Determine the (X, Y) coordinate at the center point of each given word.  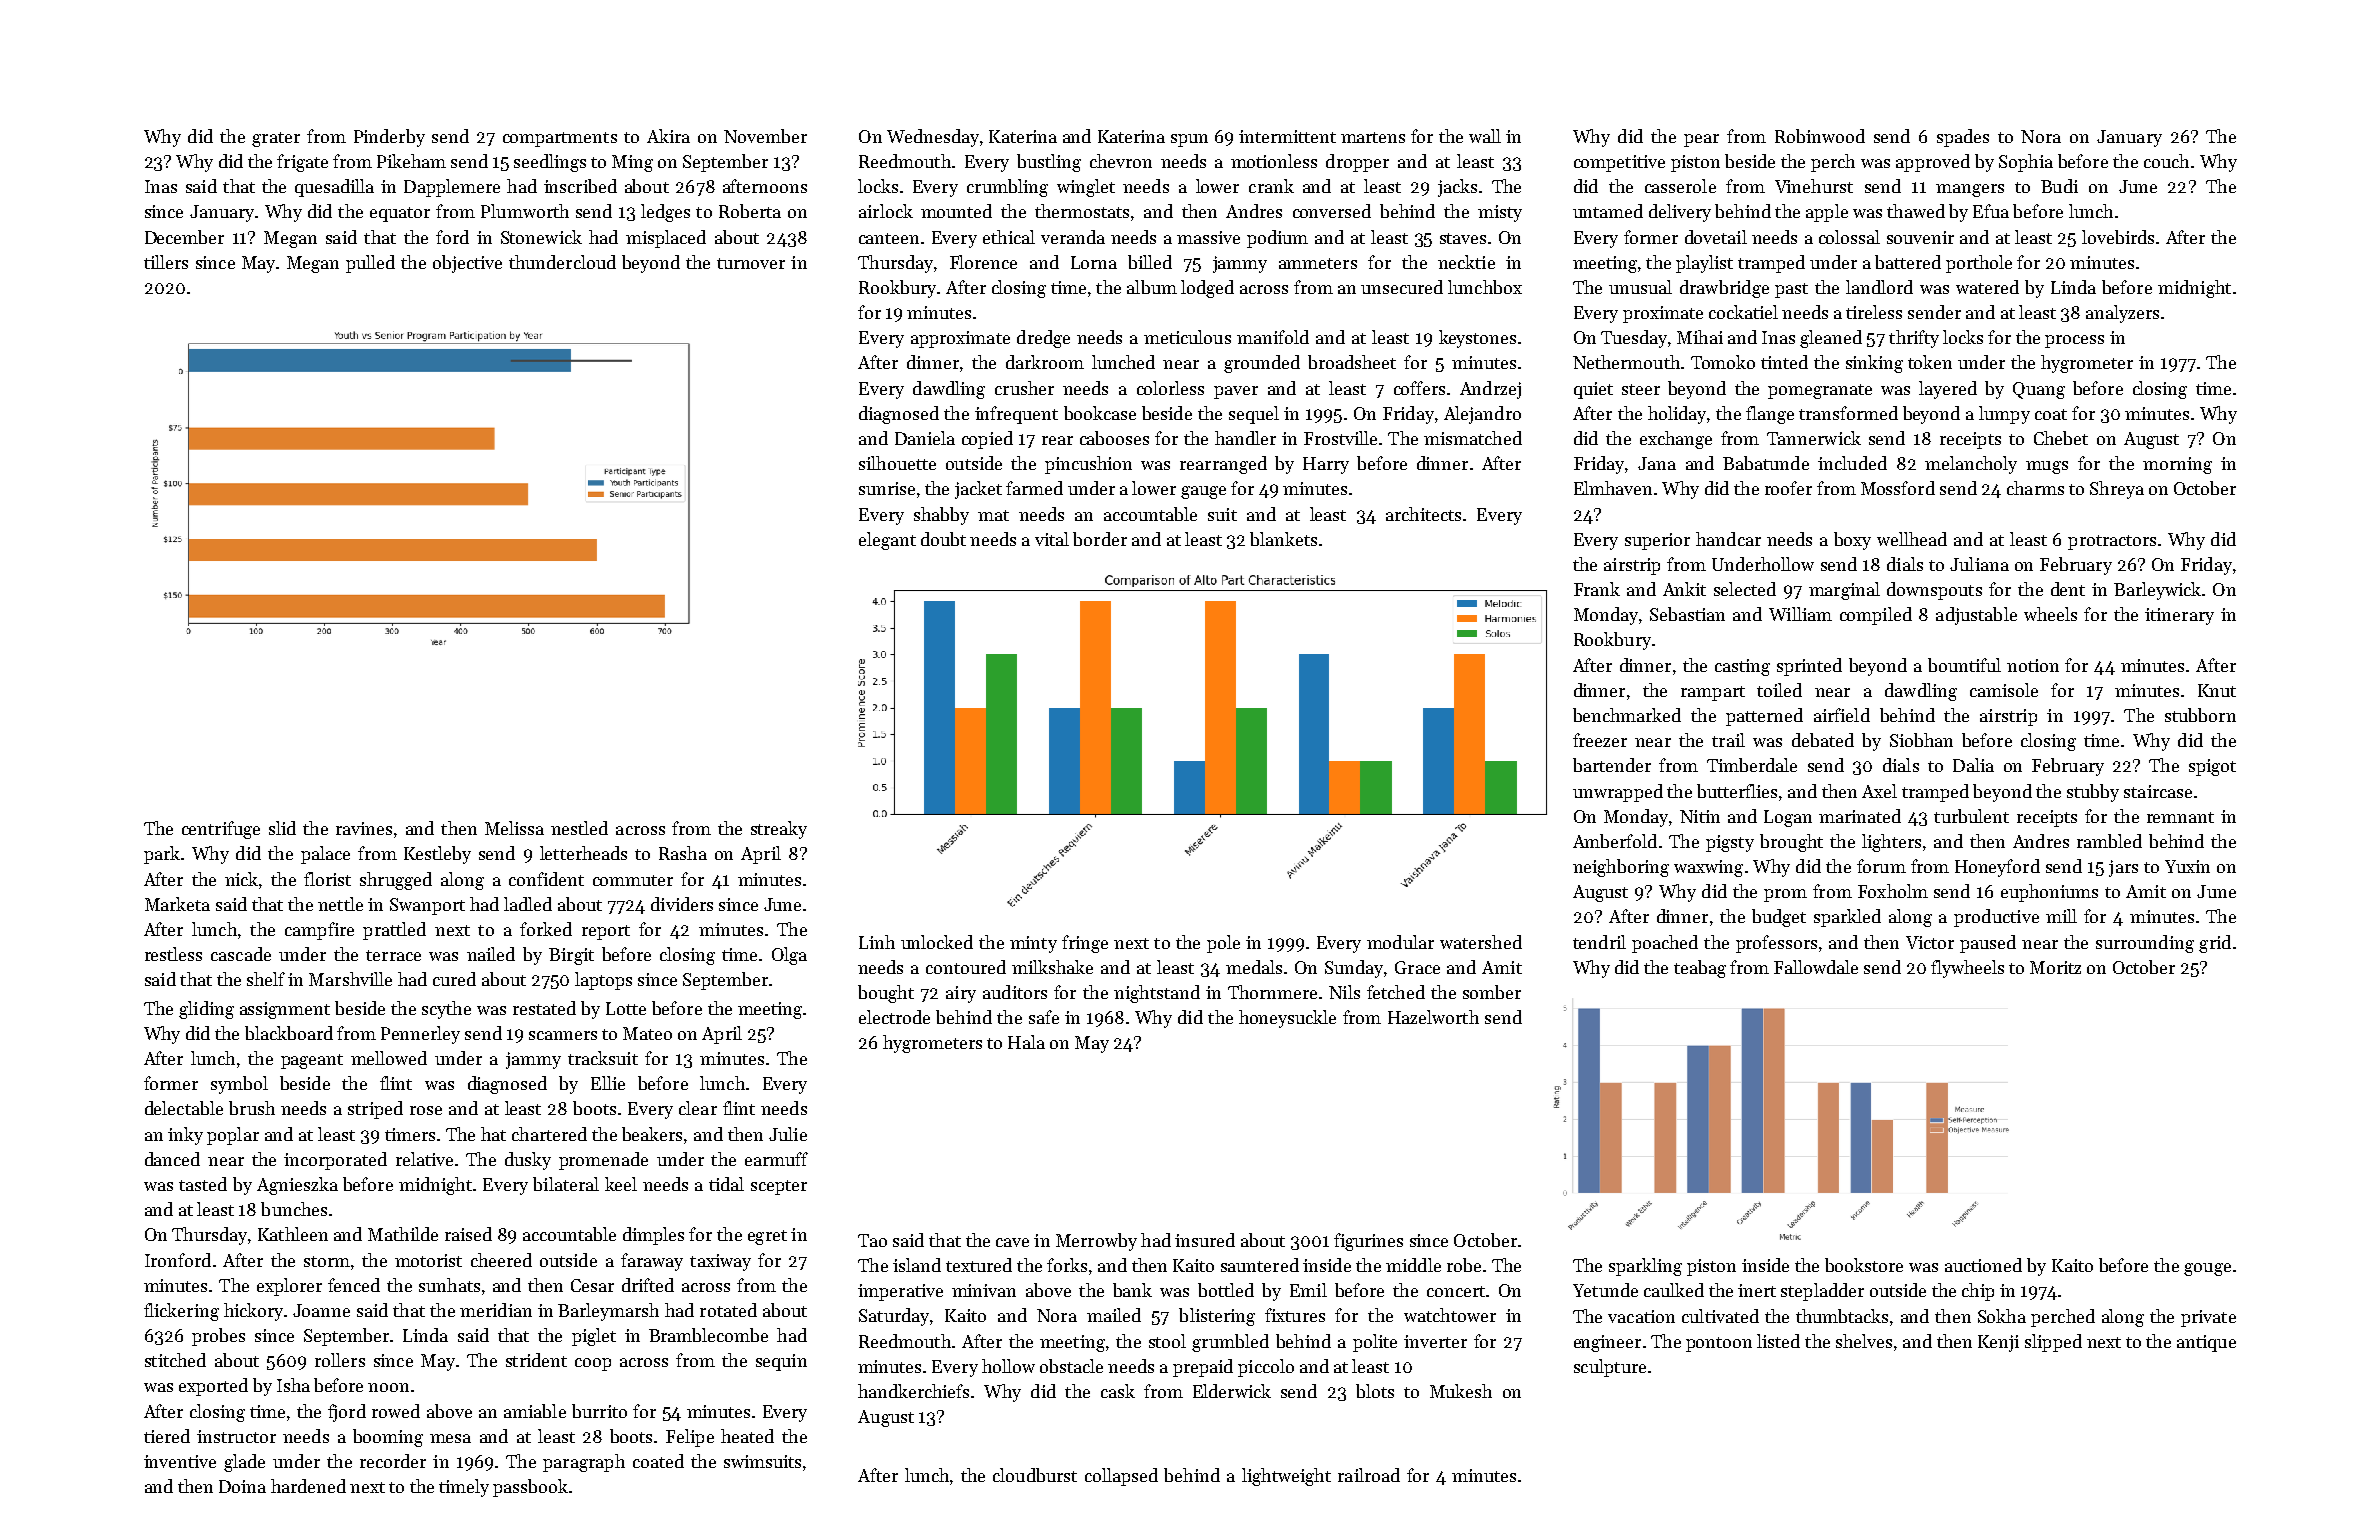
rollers (340, 1360)
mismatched (1473, 438)
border (1100, 539)
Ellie (608, 1083)
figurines (1368, 1242)
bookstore (1864, 1265)
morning (2177, 465)
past (1791, 290)
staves (1463, 238)
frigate (302, 163)
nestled (579, 828)
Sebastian (1687, 614)
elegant (887, 541)
